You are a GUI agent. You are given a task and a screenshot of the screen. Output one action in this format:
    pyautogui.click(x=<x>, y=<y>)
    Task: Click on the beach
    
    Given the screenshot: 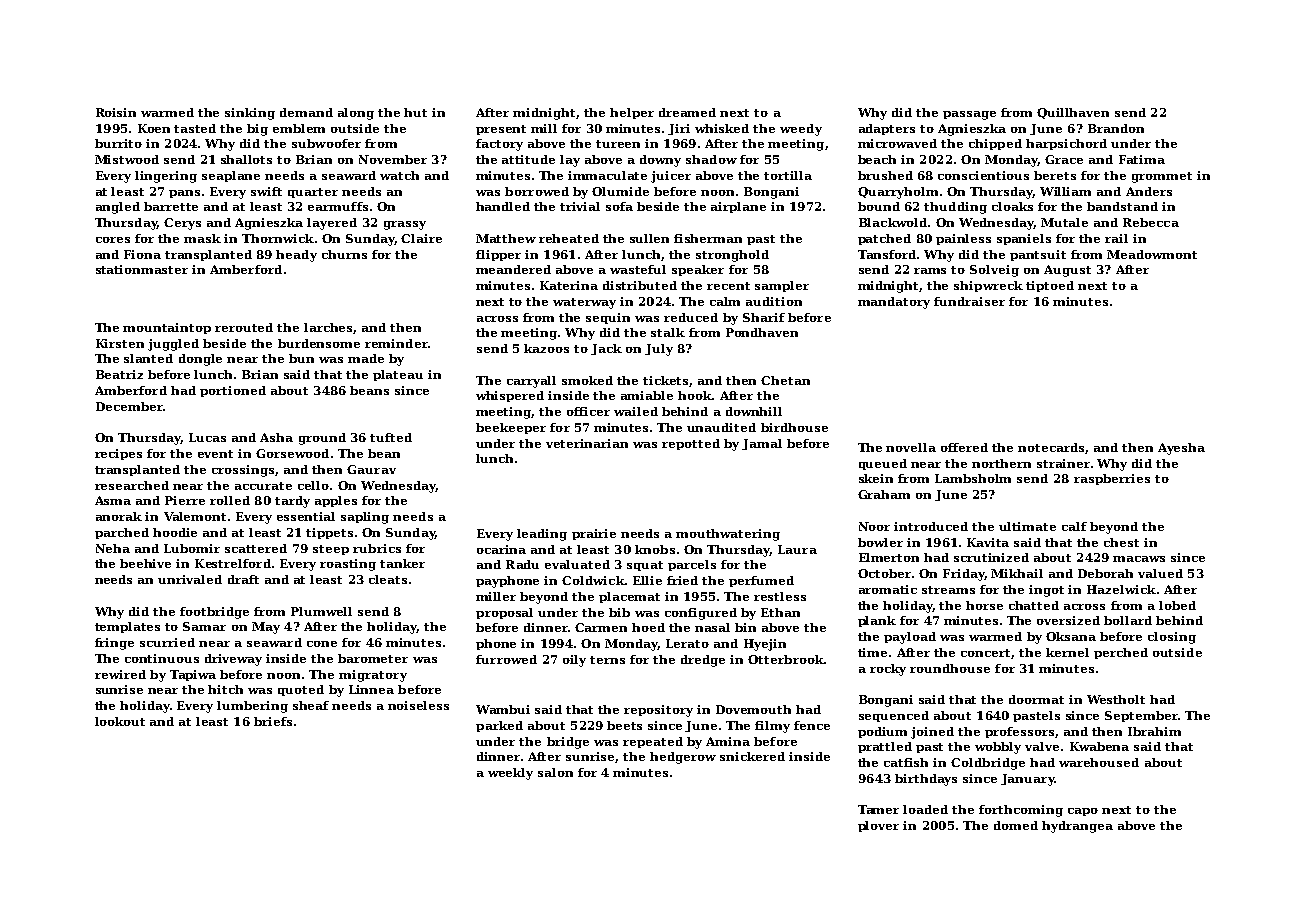 What is the action you would take?
    pyautogui.click(x=877, y=159)
